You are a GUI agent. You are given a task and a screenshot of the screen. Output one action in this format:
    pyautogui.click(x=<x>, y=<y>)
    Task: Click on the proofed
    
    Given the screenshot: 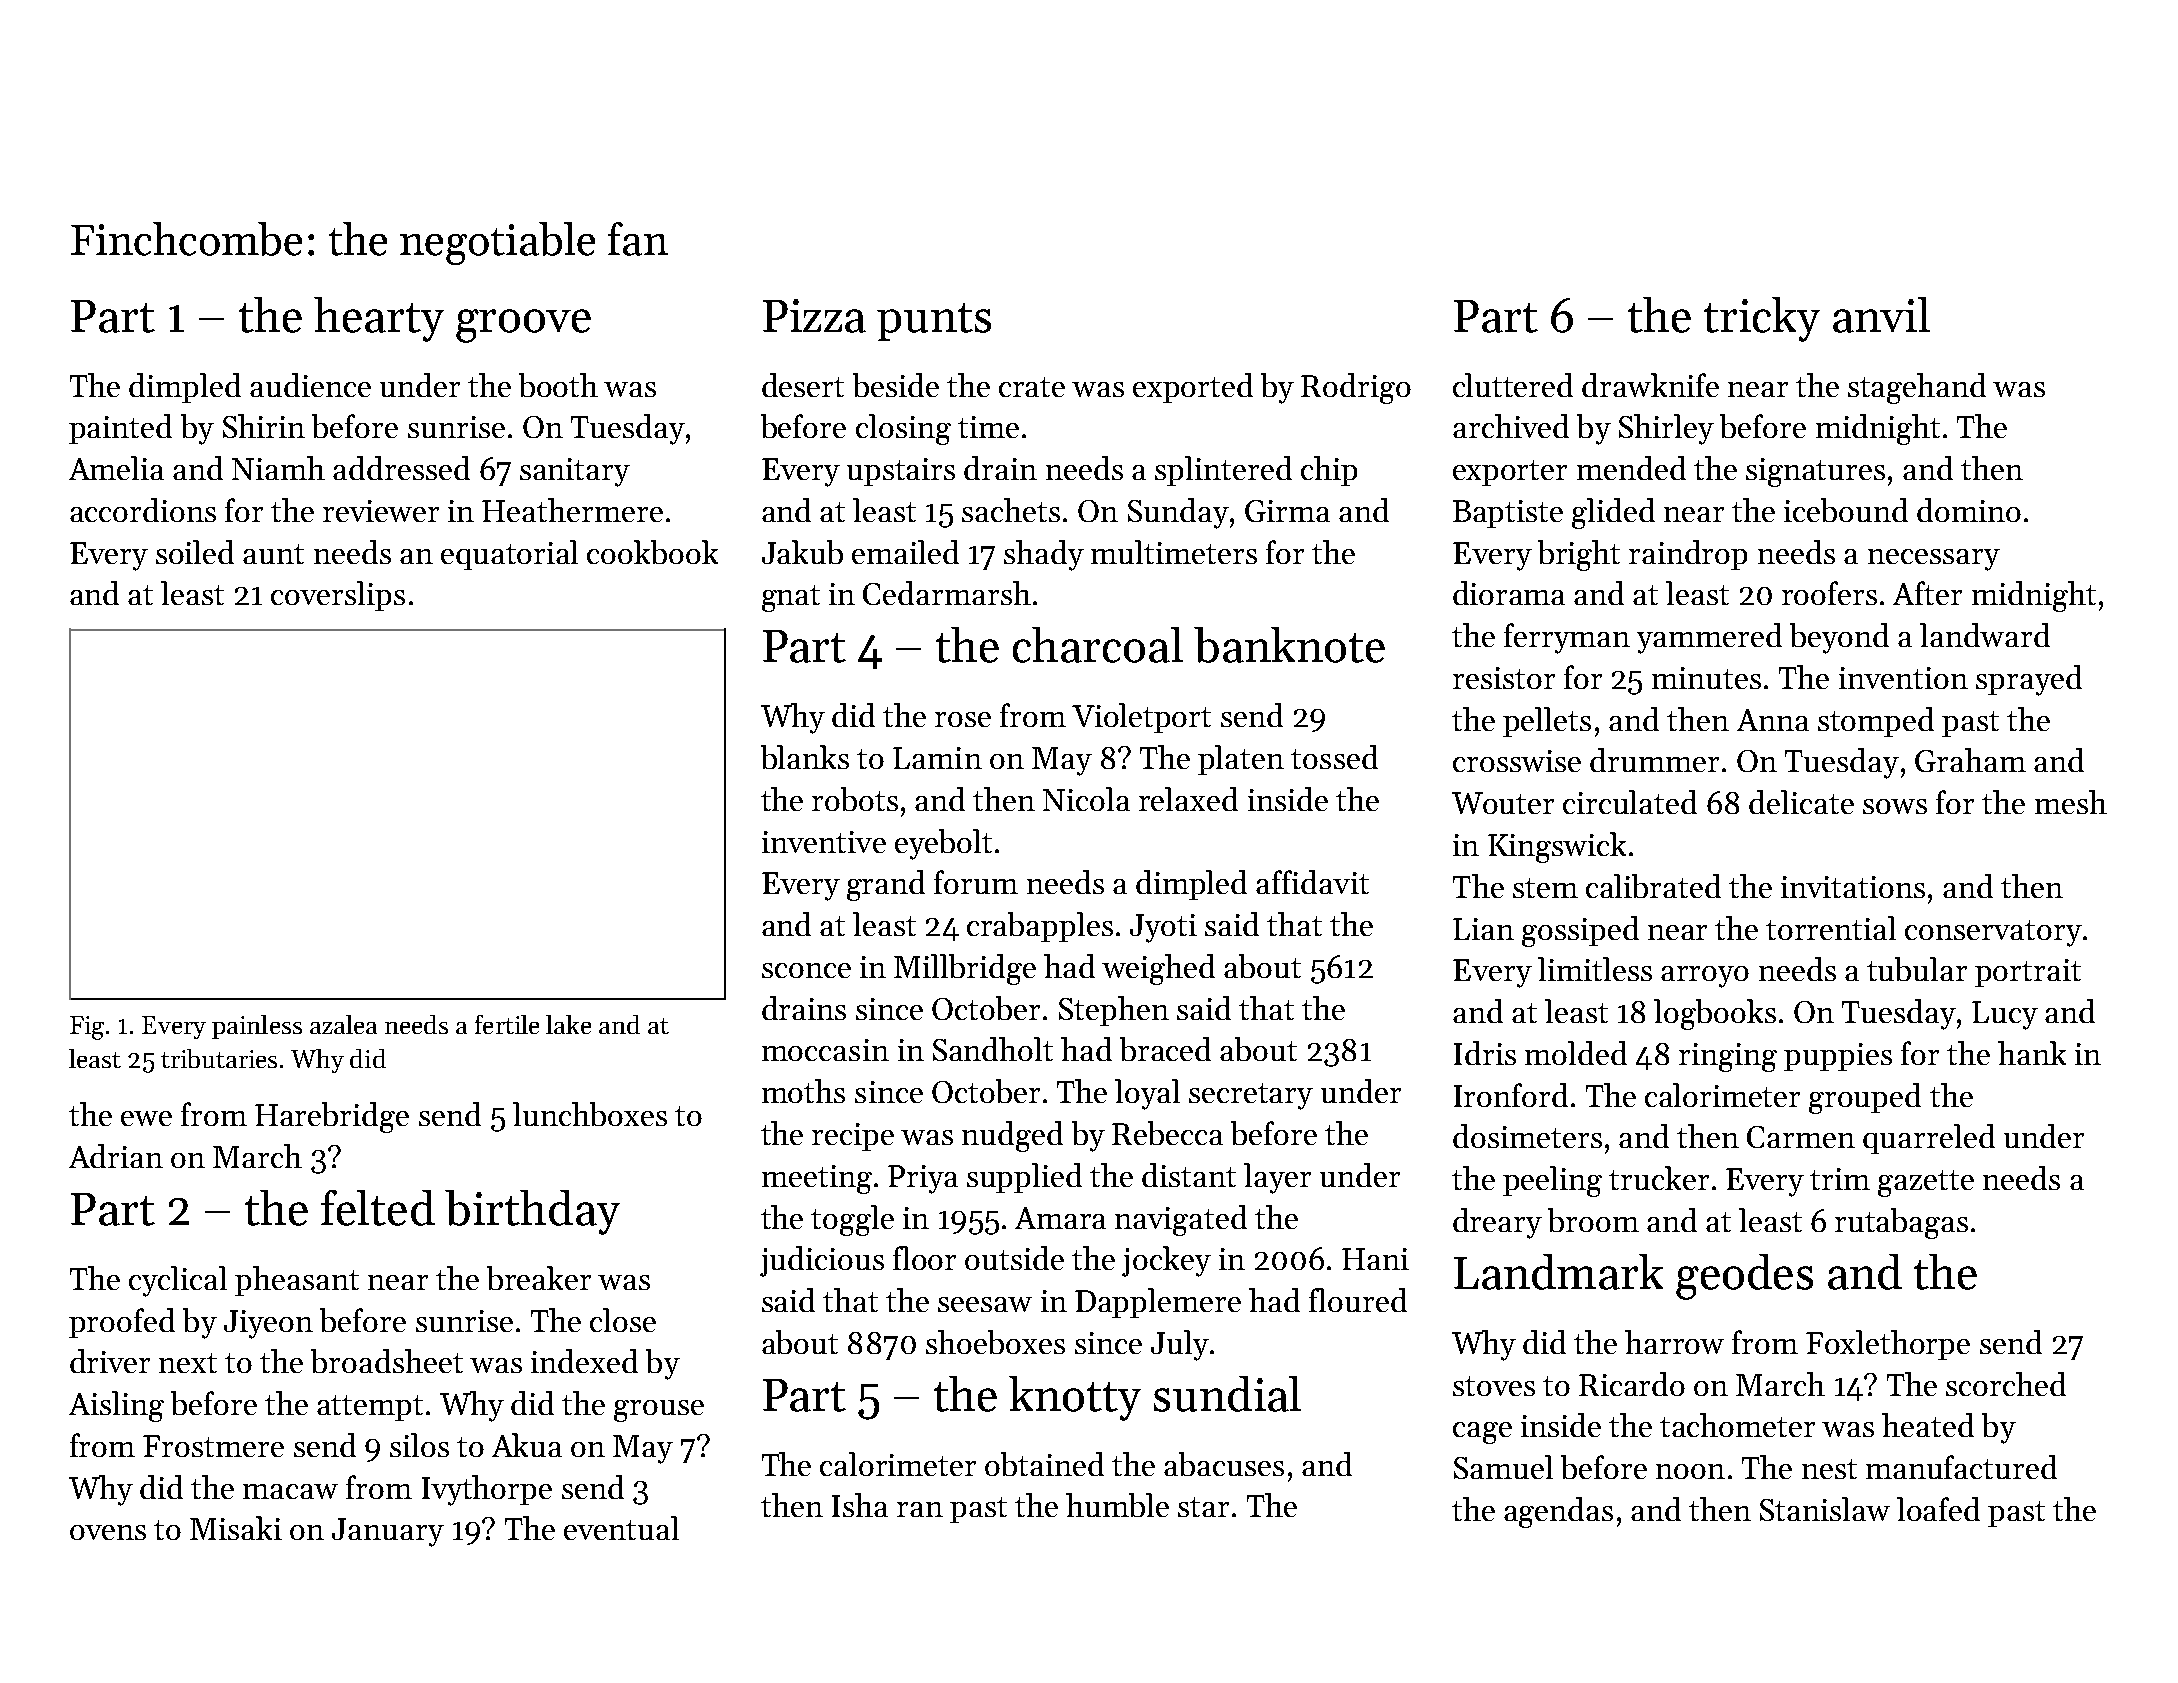 What is the action you would take?
    pyautogui.click(x=122, y=1323)
